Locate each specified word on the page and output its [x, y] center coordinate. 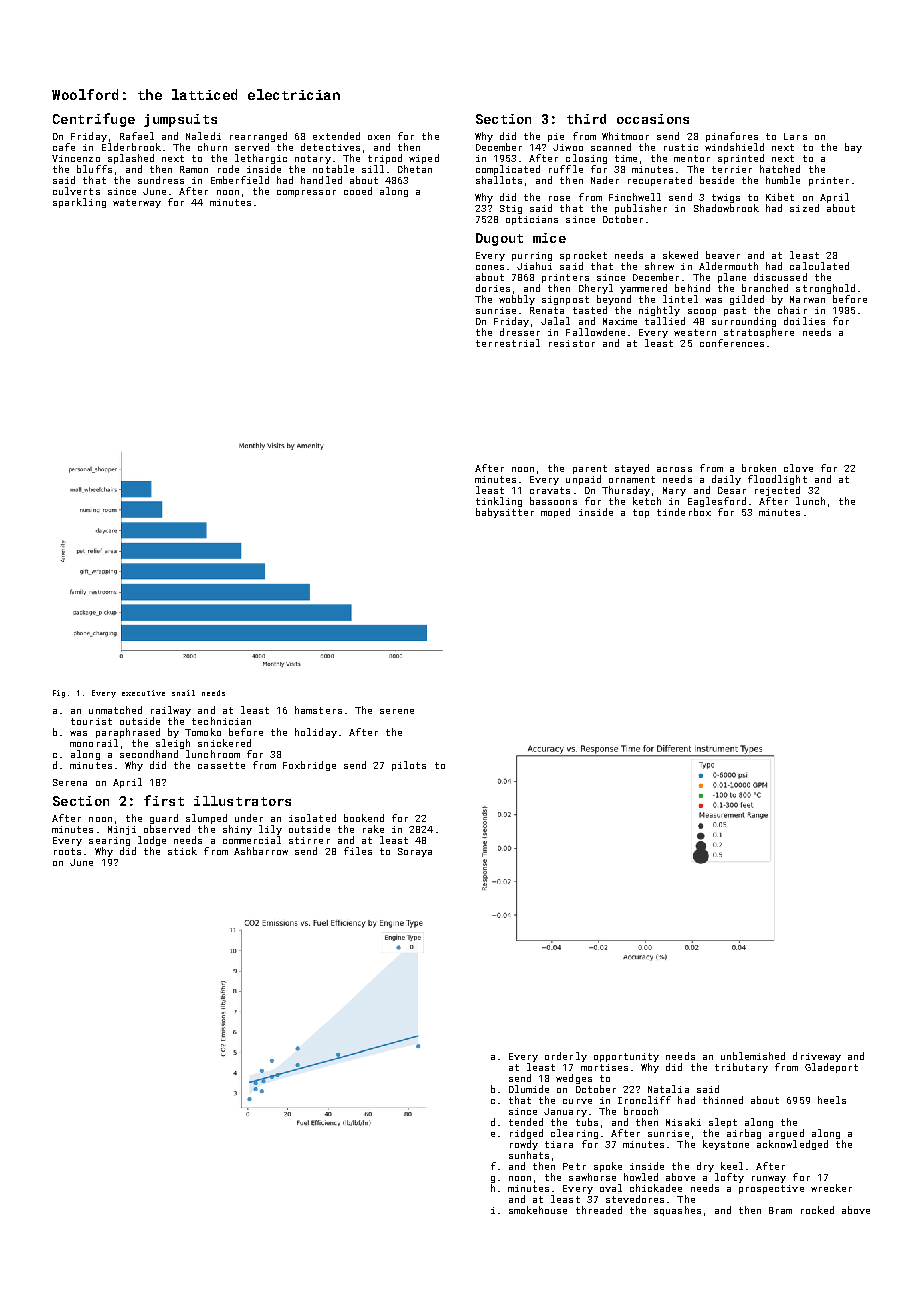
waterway [137, 203]
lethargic [261, 159]
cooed [358, 191]
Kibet [780, 197]
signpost [565, 300]
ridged [526, 1134]
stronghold [825, 289]
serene [397, 711]
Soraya [415, 852]
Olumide [529, 1089]
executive [143, 693]
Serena [70, 782]
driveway [817, 1057]
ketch [647, 501]
